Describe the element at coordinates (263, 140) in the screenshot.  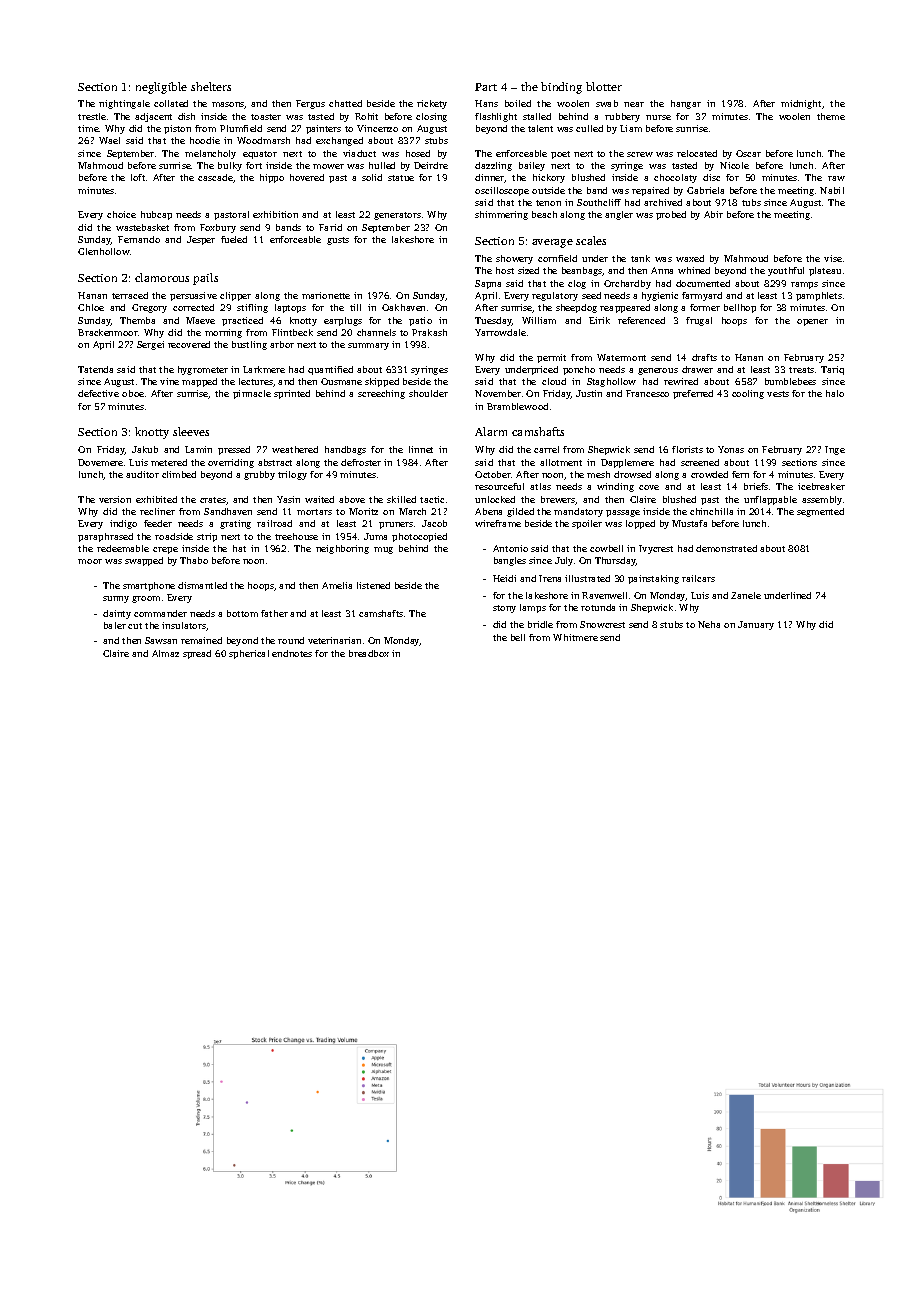
I see `Woodmarsh` at that location.
